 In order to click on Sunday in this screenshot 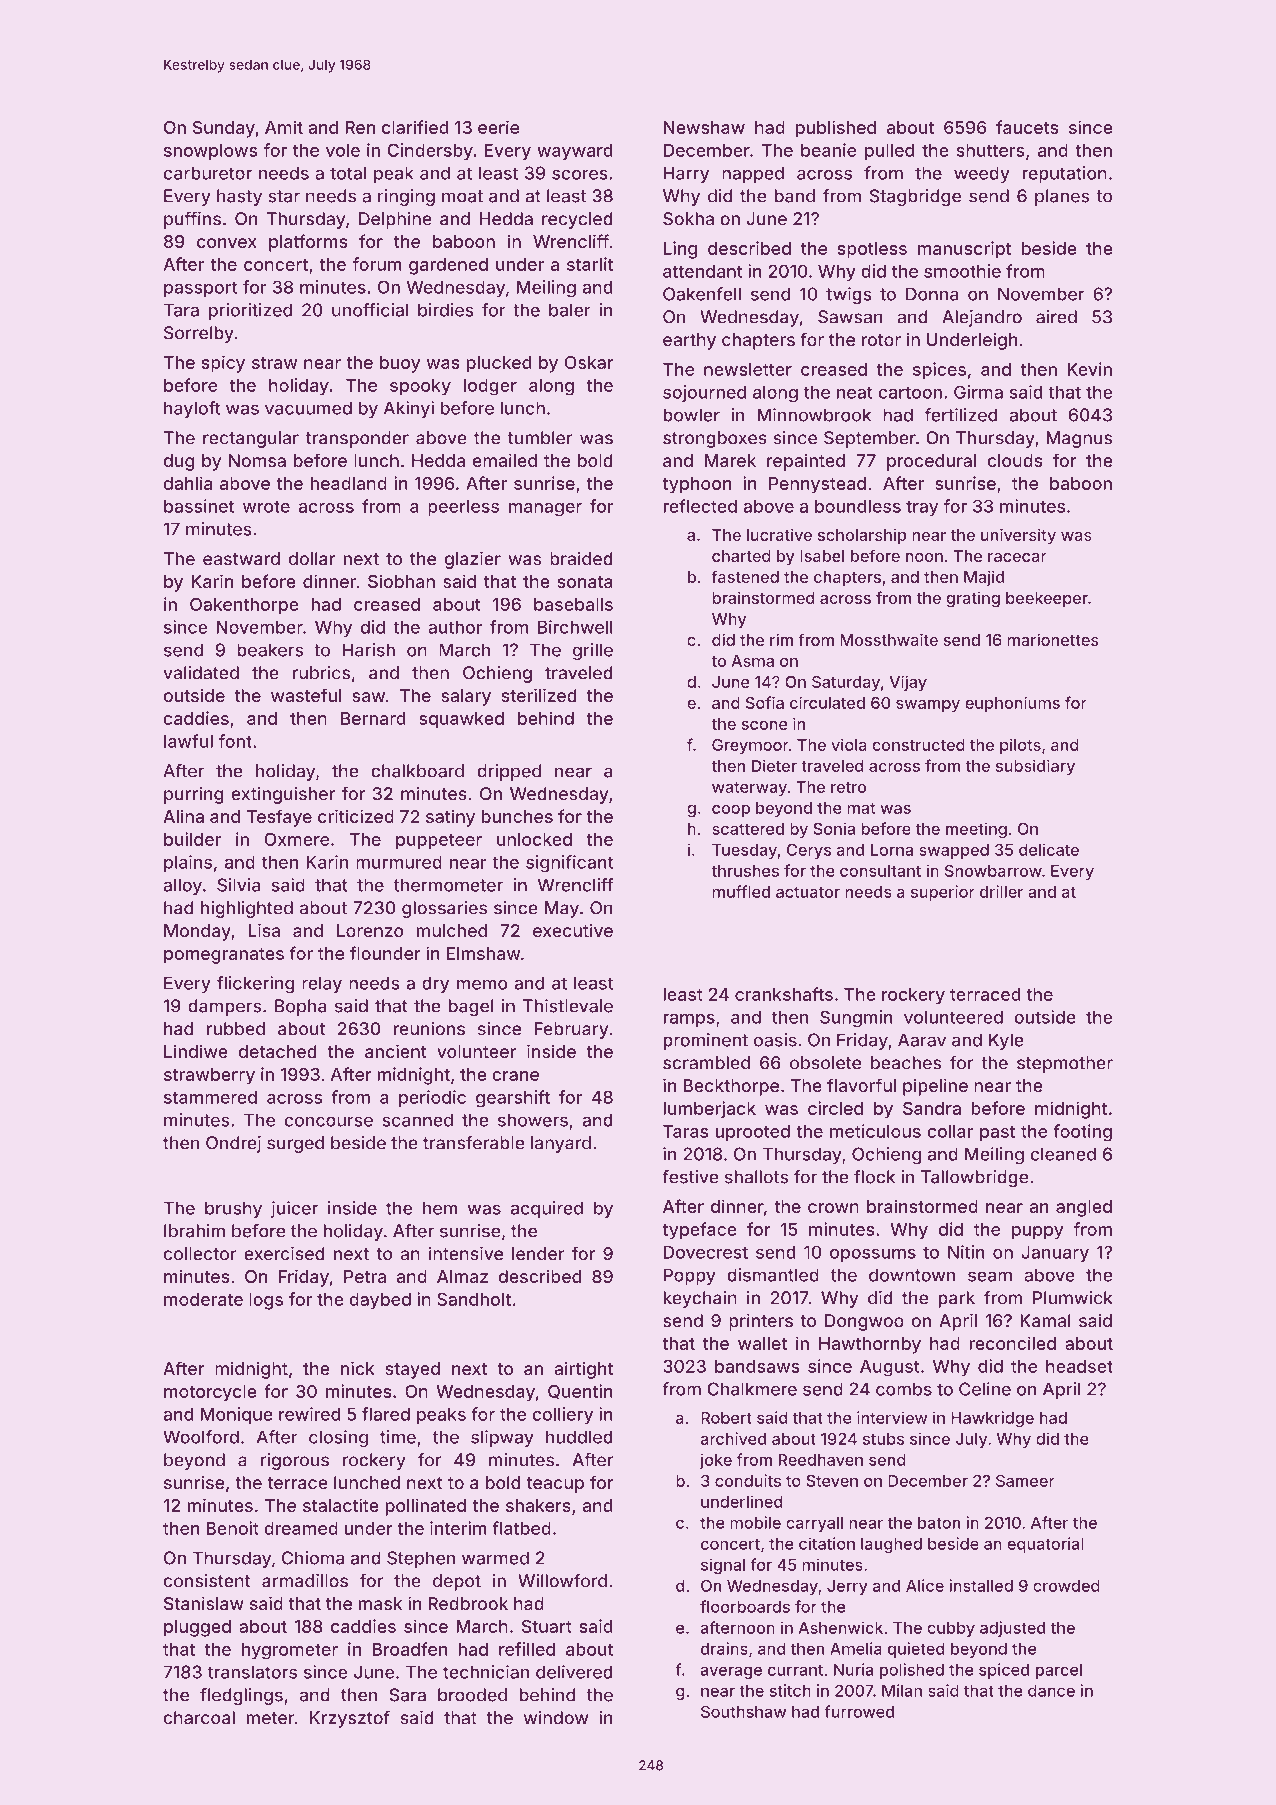, I will do `click(224, 129)`.
